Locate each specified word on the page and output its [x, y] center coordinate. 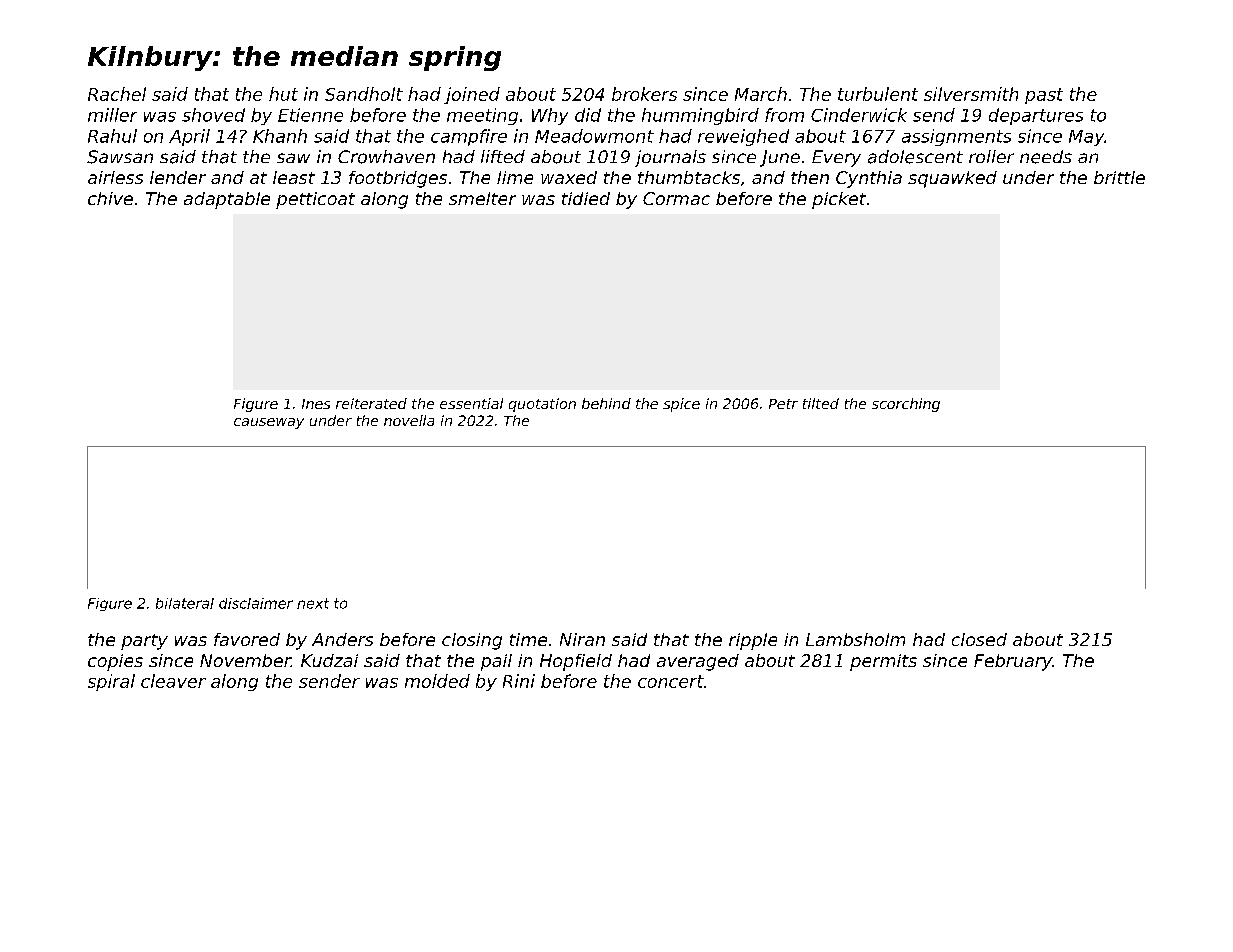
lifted [503, 156]
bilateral [185, 603]
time [528, 639]
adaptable [227, 200]
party [144, 642]
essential [471, 403]
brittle [1119, 177]
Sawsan [120, 157]
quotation [542, 405]
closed [979, 639]
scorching [906, 405]
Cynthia [869, 179]
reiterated [371, 403]
